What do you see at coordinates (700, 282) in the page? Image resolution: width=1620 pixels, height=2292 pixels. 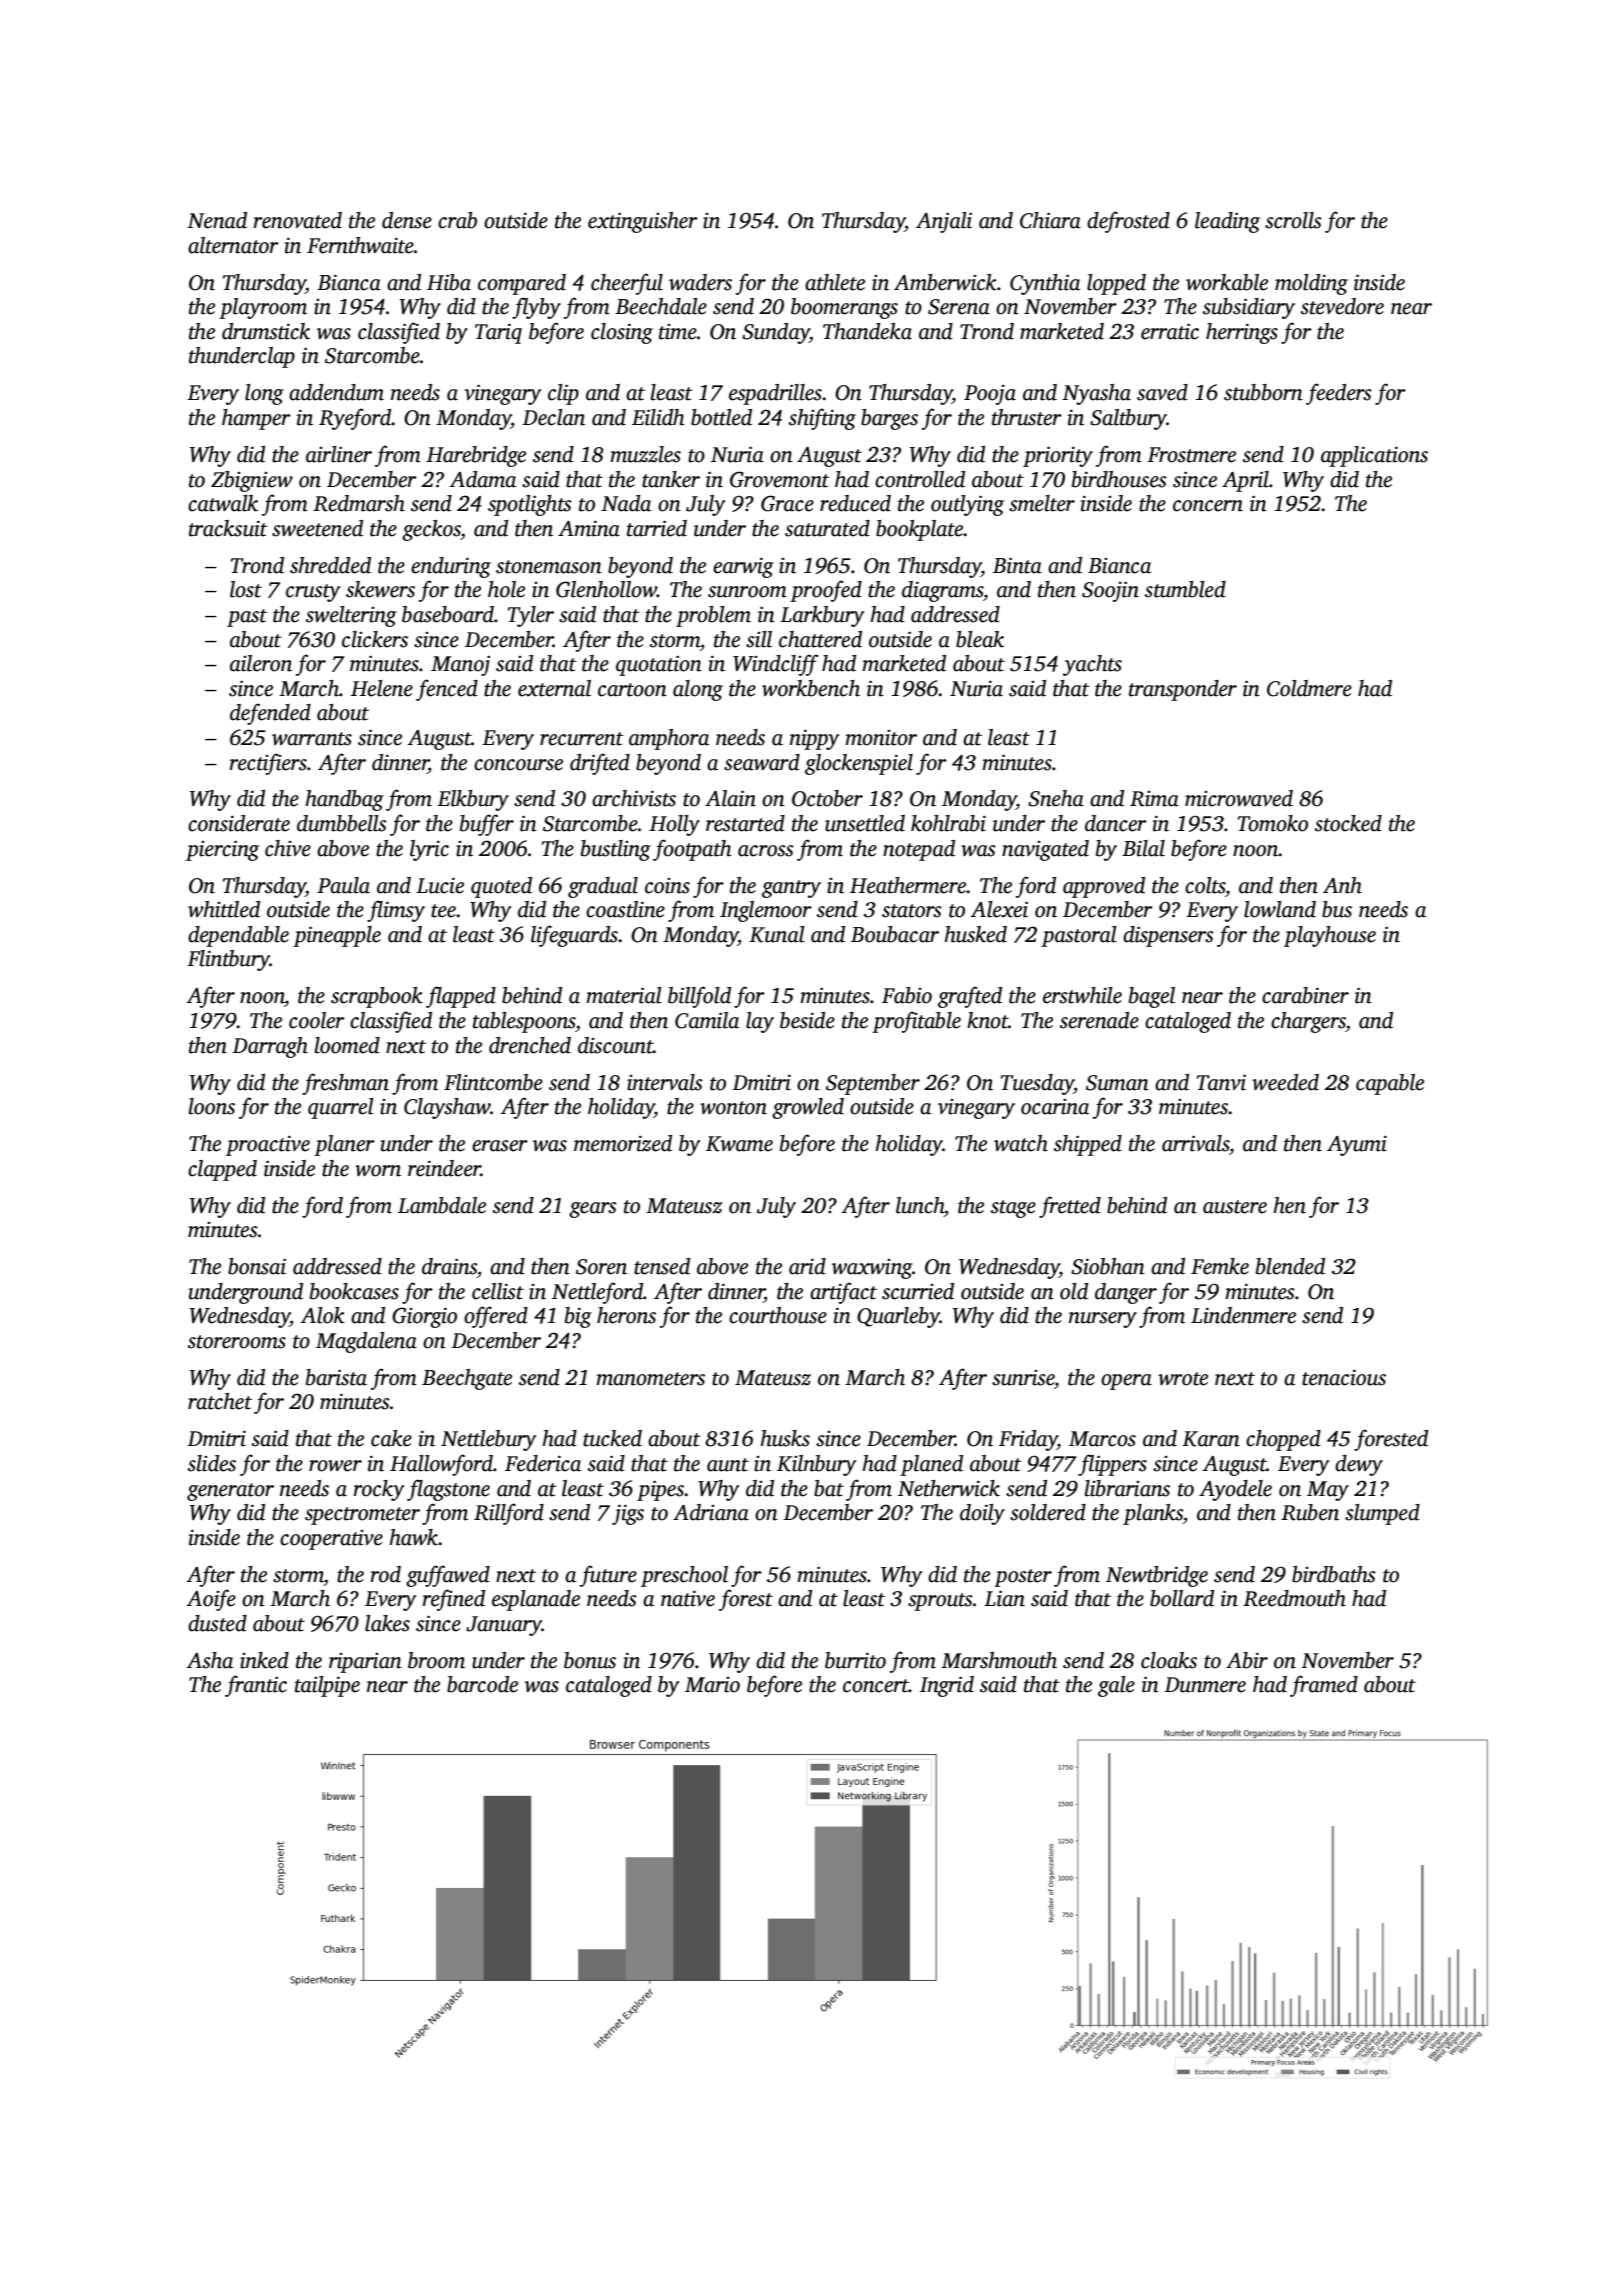 I see `waders` at bounding box center [700, 282].
